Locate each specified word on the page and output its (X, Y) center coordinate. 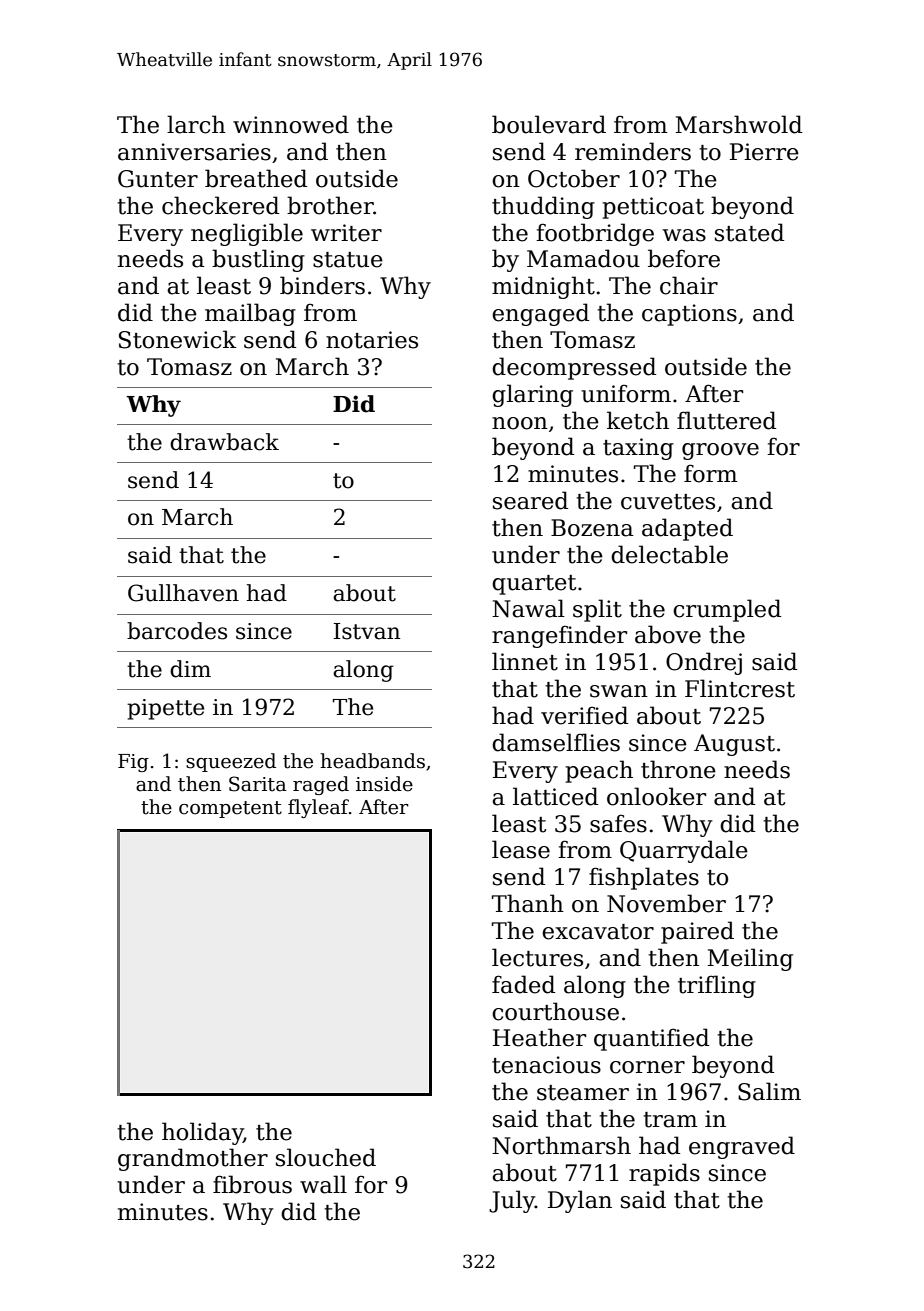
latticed (555, 796)
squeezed (231, 762)
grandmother (193, 1159)
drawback (224, 442)
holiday (202, 1133)
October (574, 178)
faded (523, 984)
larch (196, 124)
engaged (540, 314)
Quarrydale (684, 851)
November (666, 903)
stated (749, 232)
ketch (638, 420)
